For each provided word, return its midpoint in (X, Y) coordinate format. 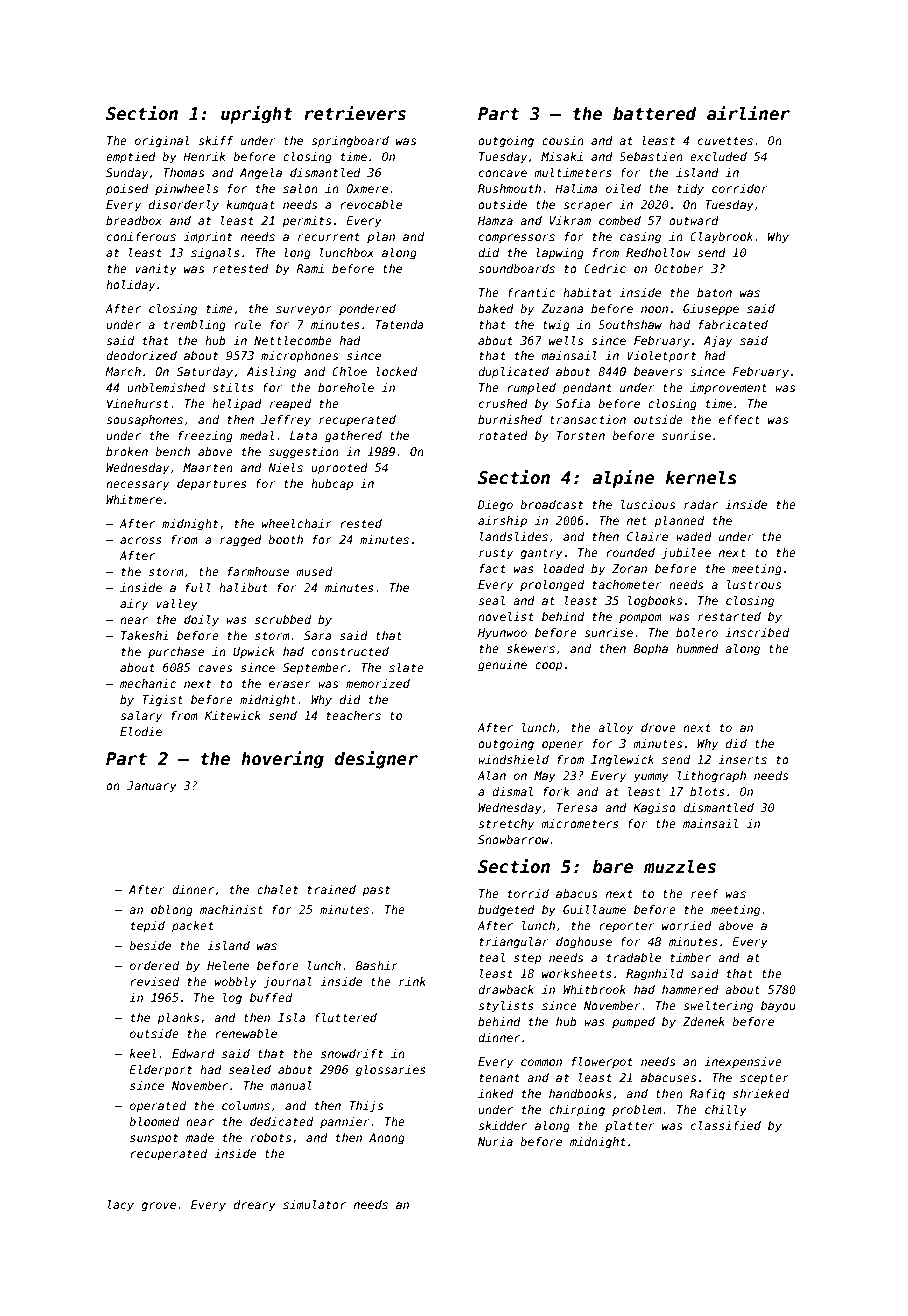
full (198, 587)
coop (548, 667)
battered (655, 114)
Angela (261, 174)
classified (726, 1125)
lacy (121, 1206)
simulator (314, 1204)
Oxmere (367, 188)
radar (701, 504)
